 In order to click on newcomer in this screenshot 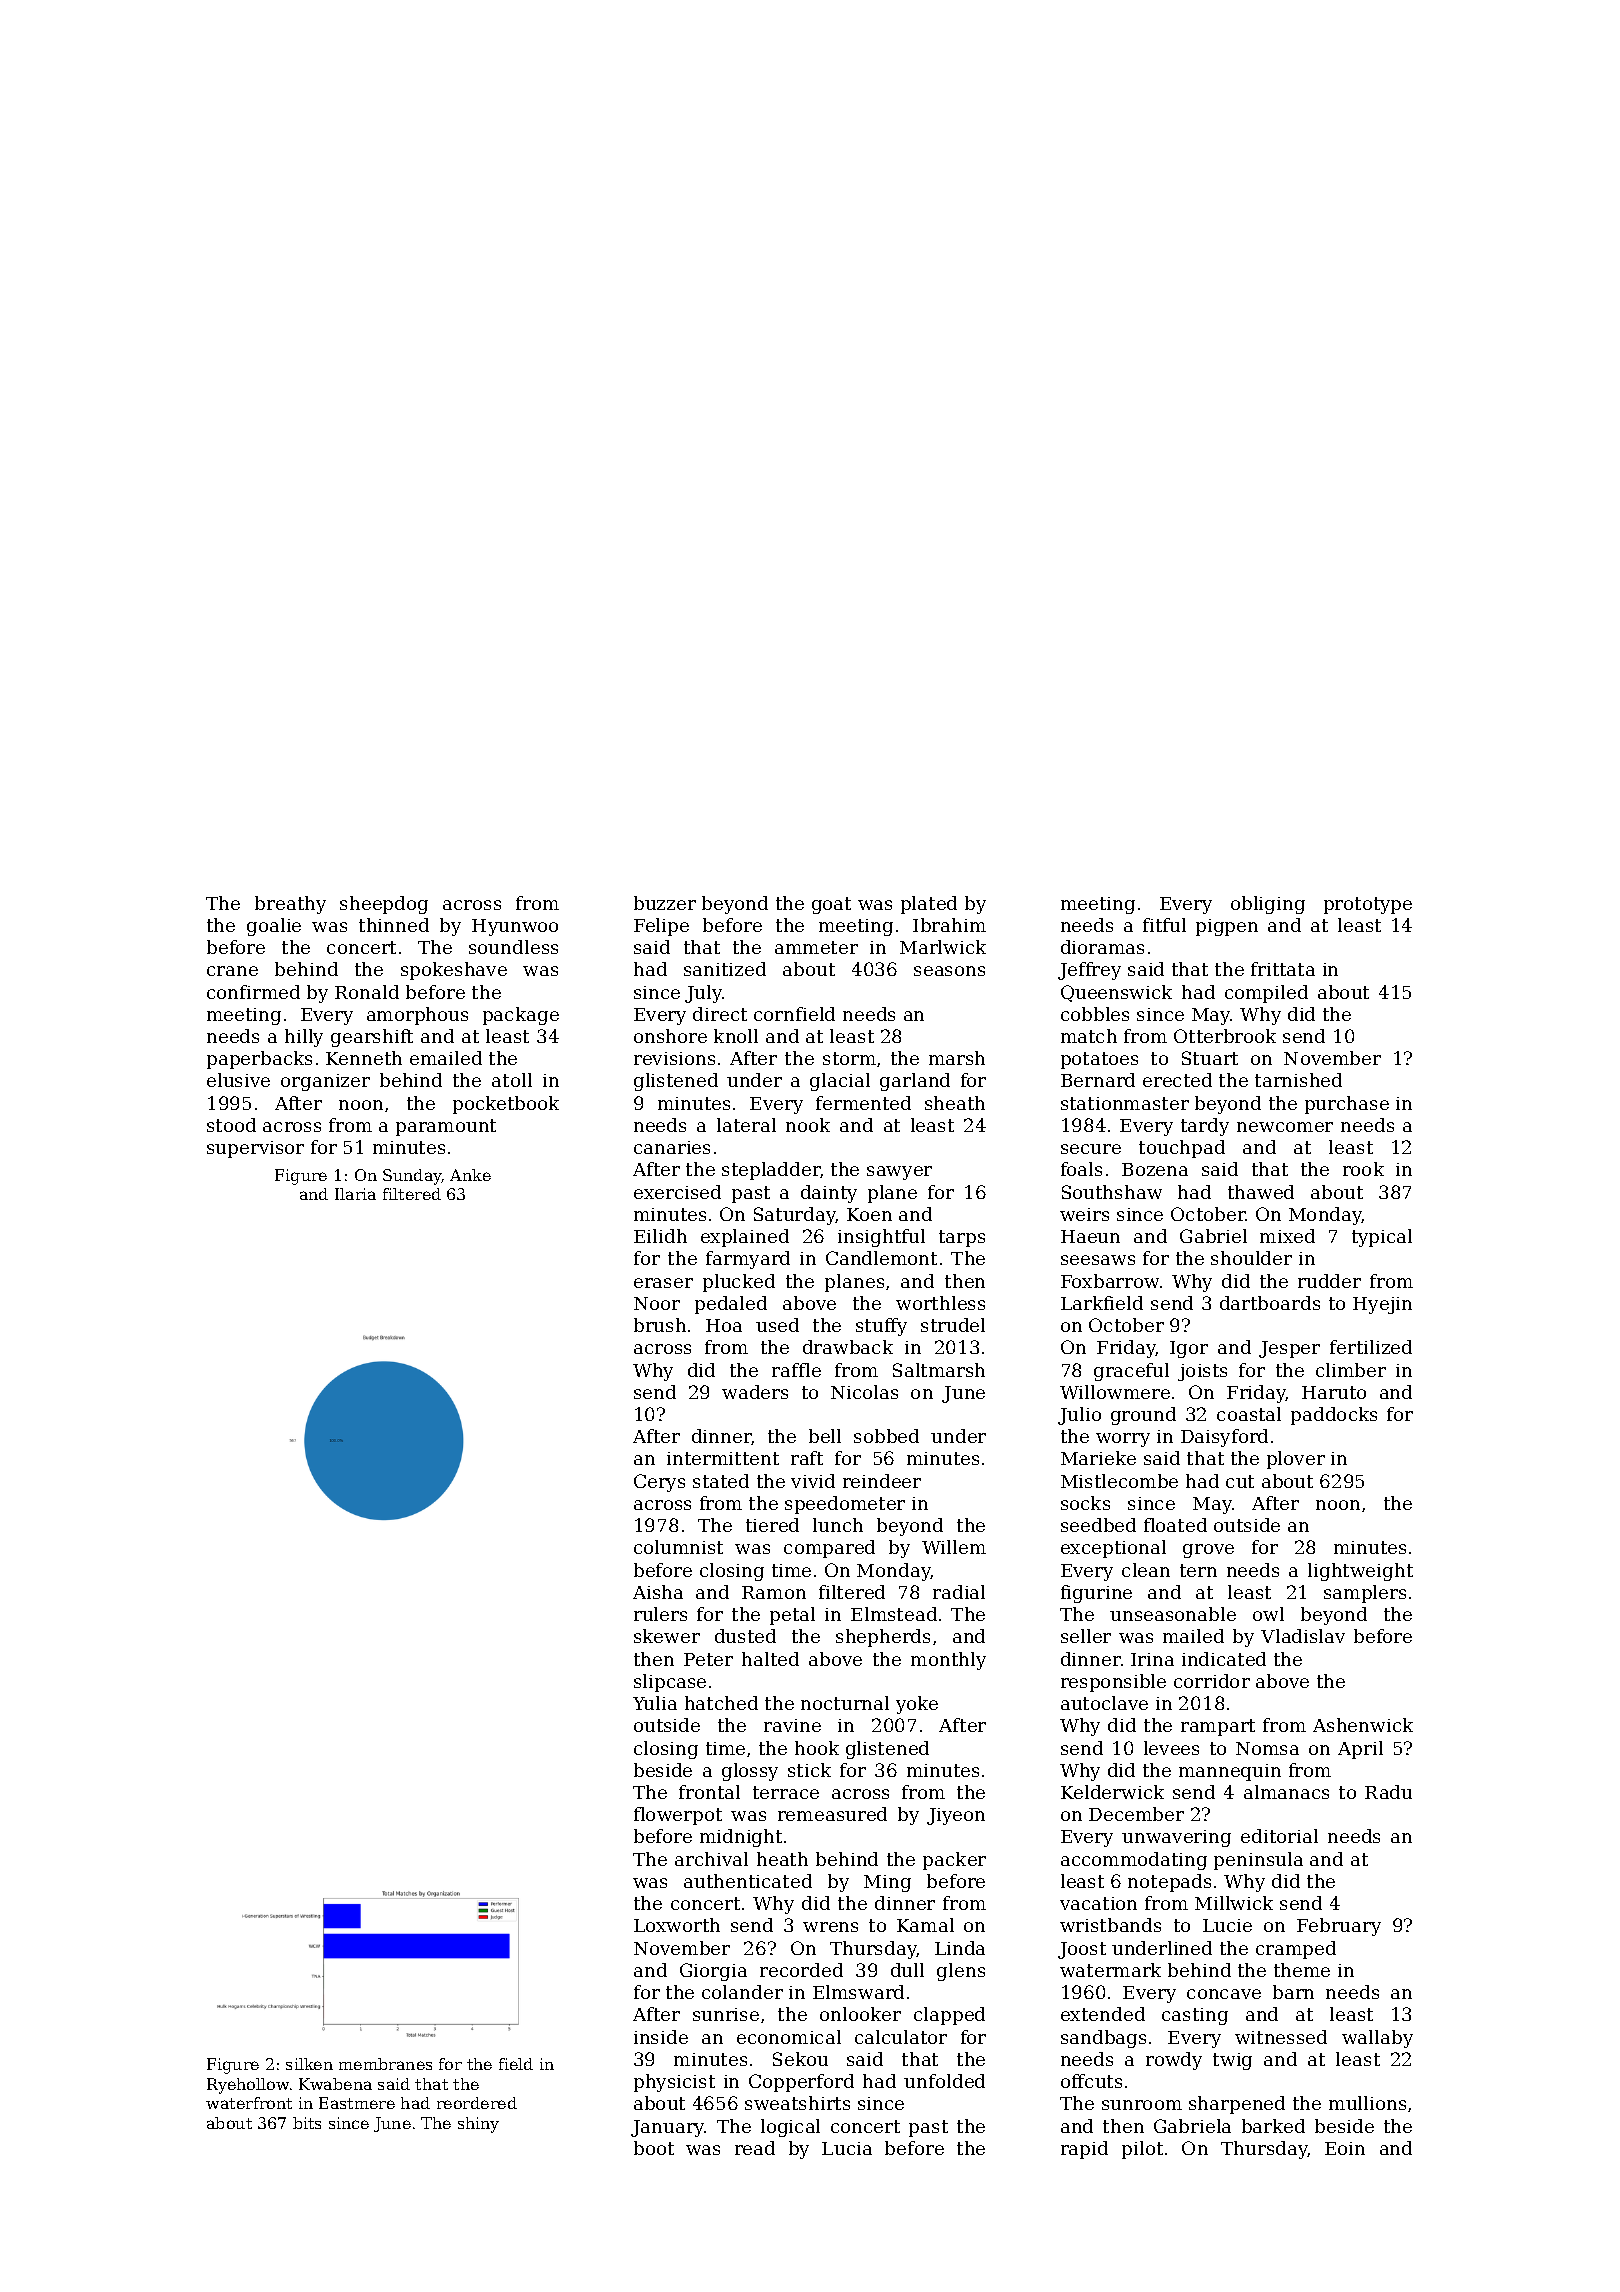, I will do `click(1285, 1127)`.
